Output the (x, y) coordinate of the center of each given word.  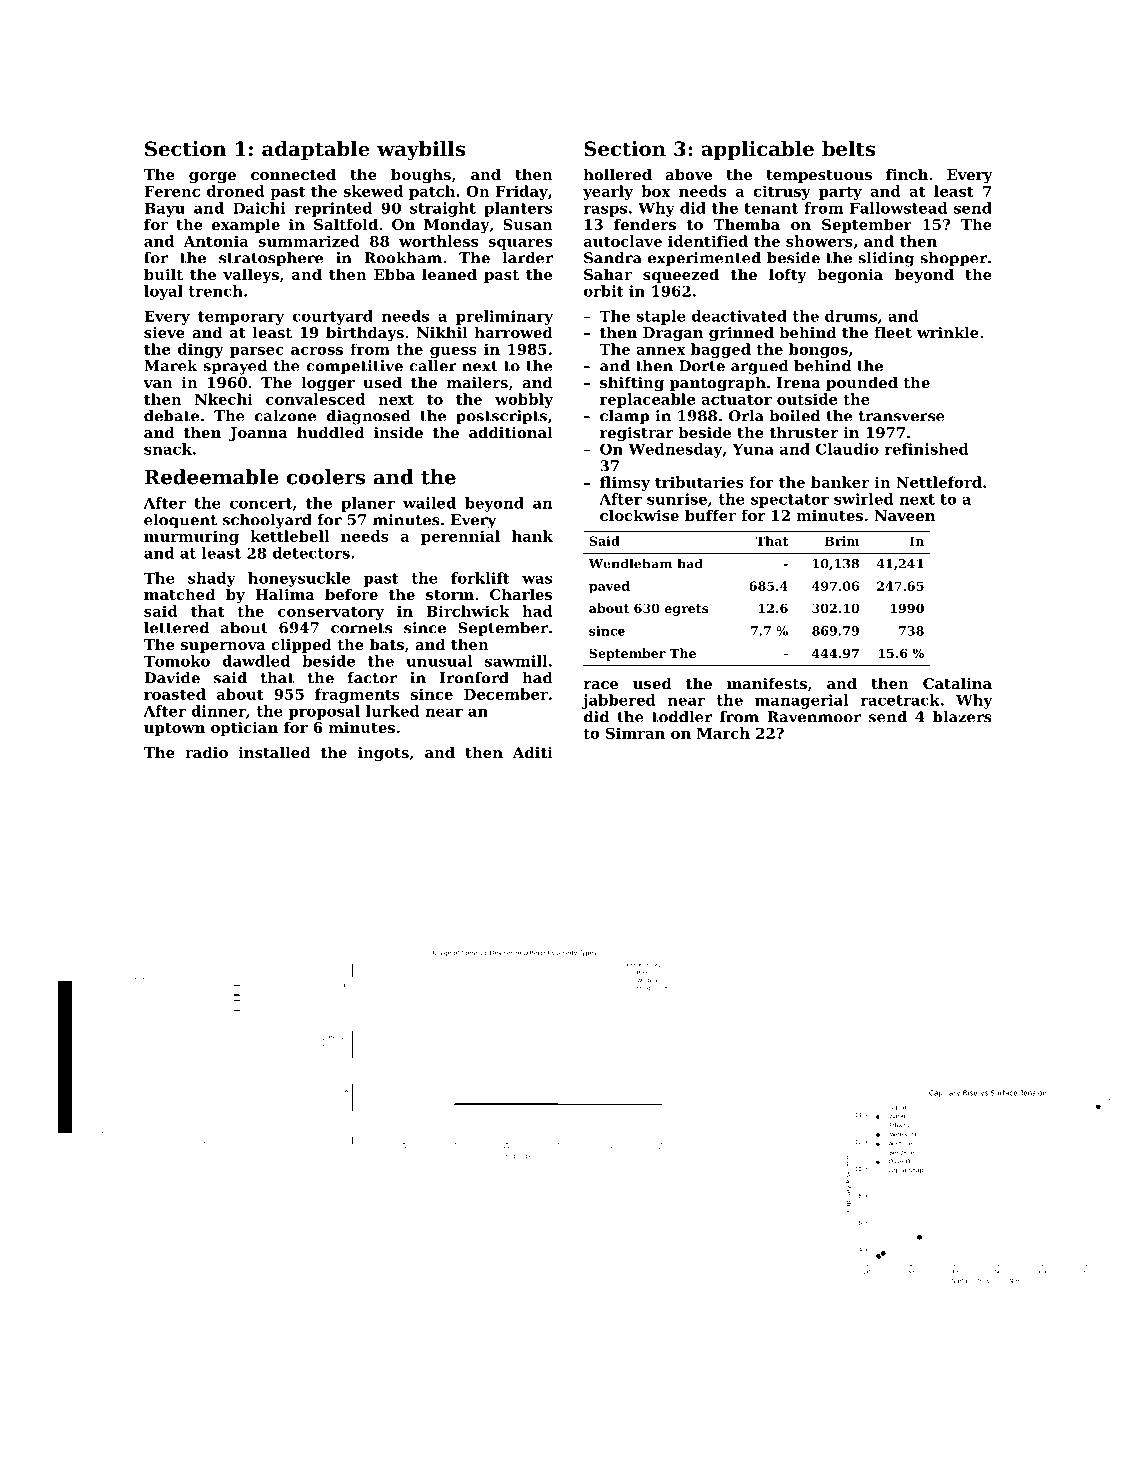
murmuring (191, 537)
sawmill (516, 661)
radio (206, 752)
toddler (682, 717)
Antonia (216, 241)
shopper (953, 259)
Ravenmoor (814, 717)
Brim (842, 541)
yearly (608, 192)
